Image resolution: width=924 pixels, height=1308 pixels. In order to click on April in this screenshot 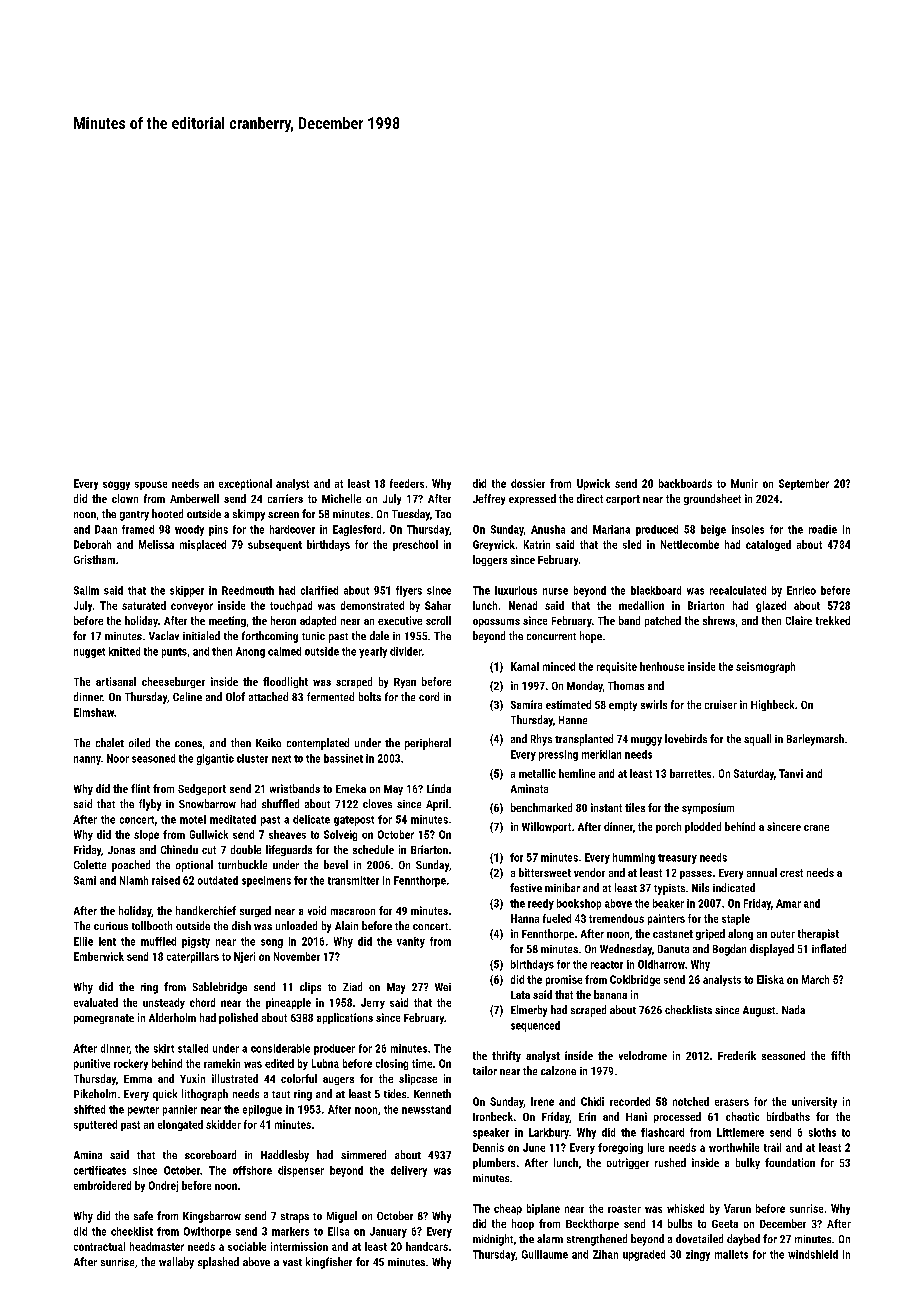, I will do `click(437, 805)`.
